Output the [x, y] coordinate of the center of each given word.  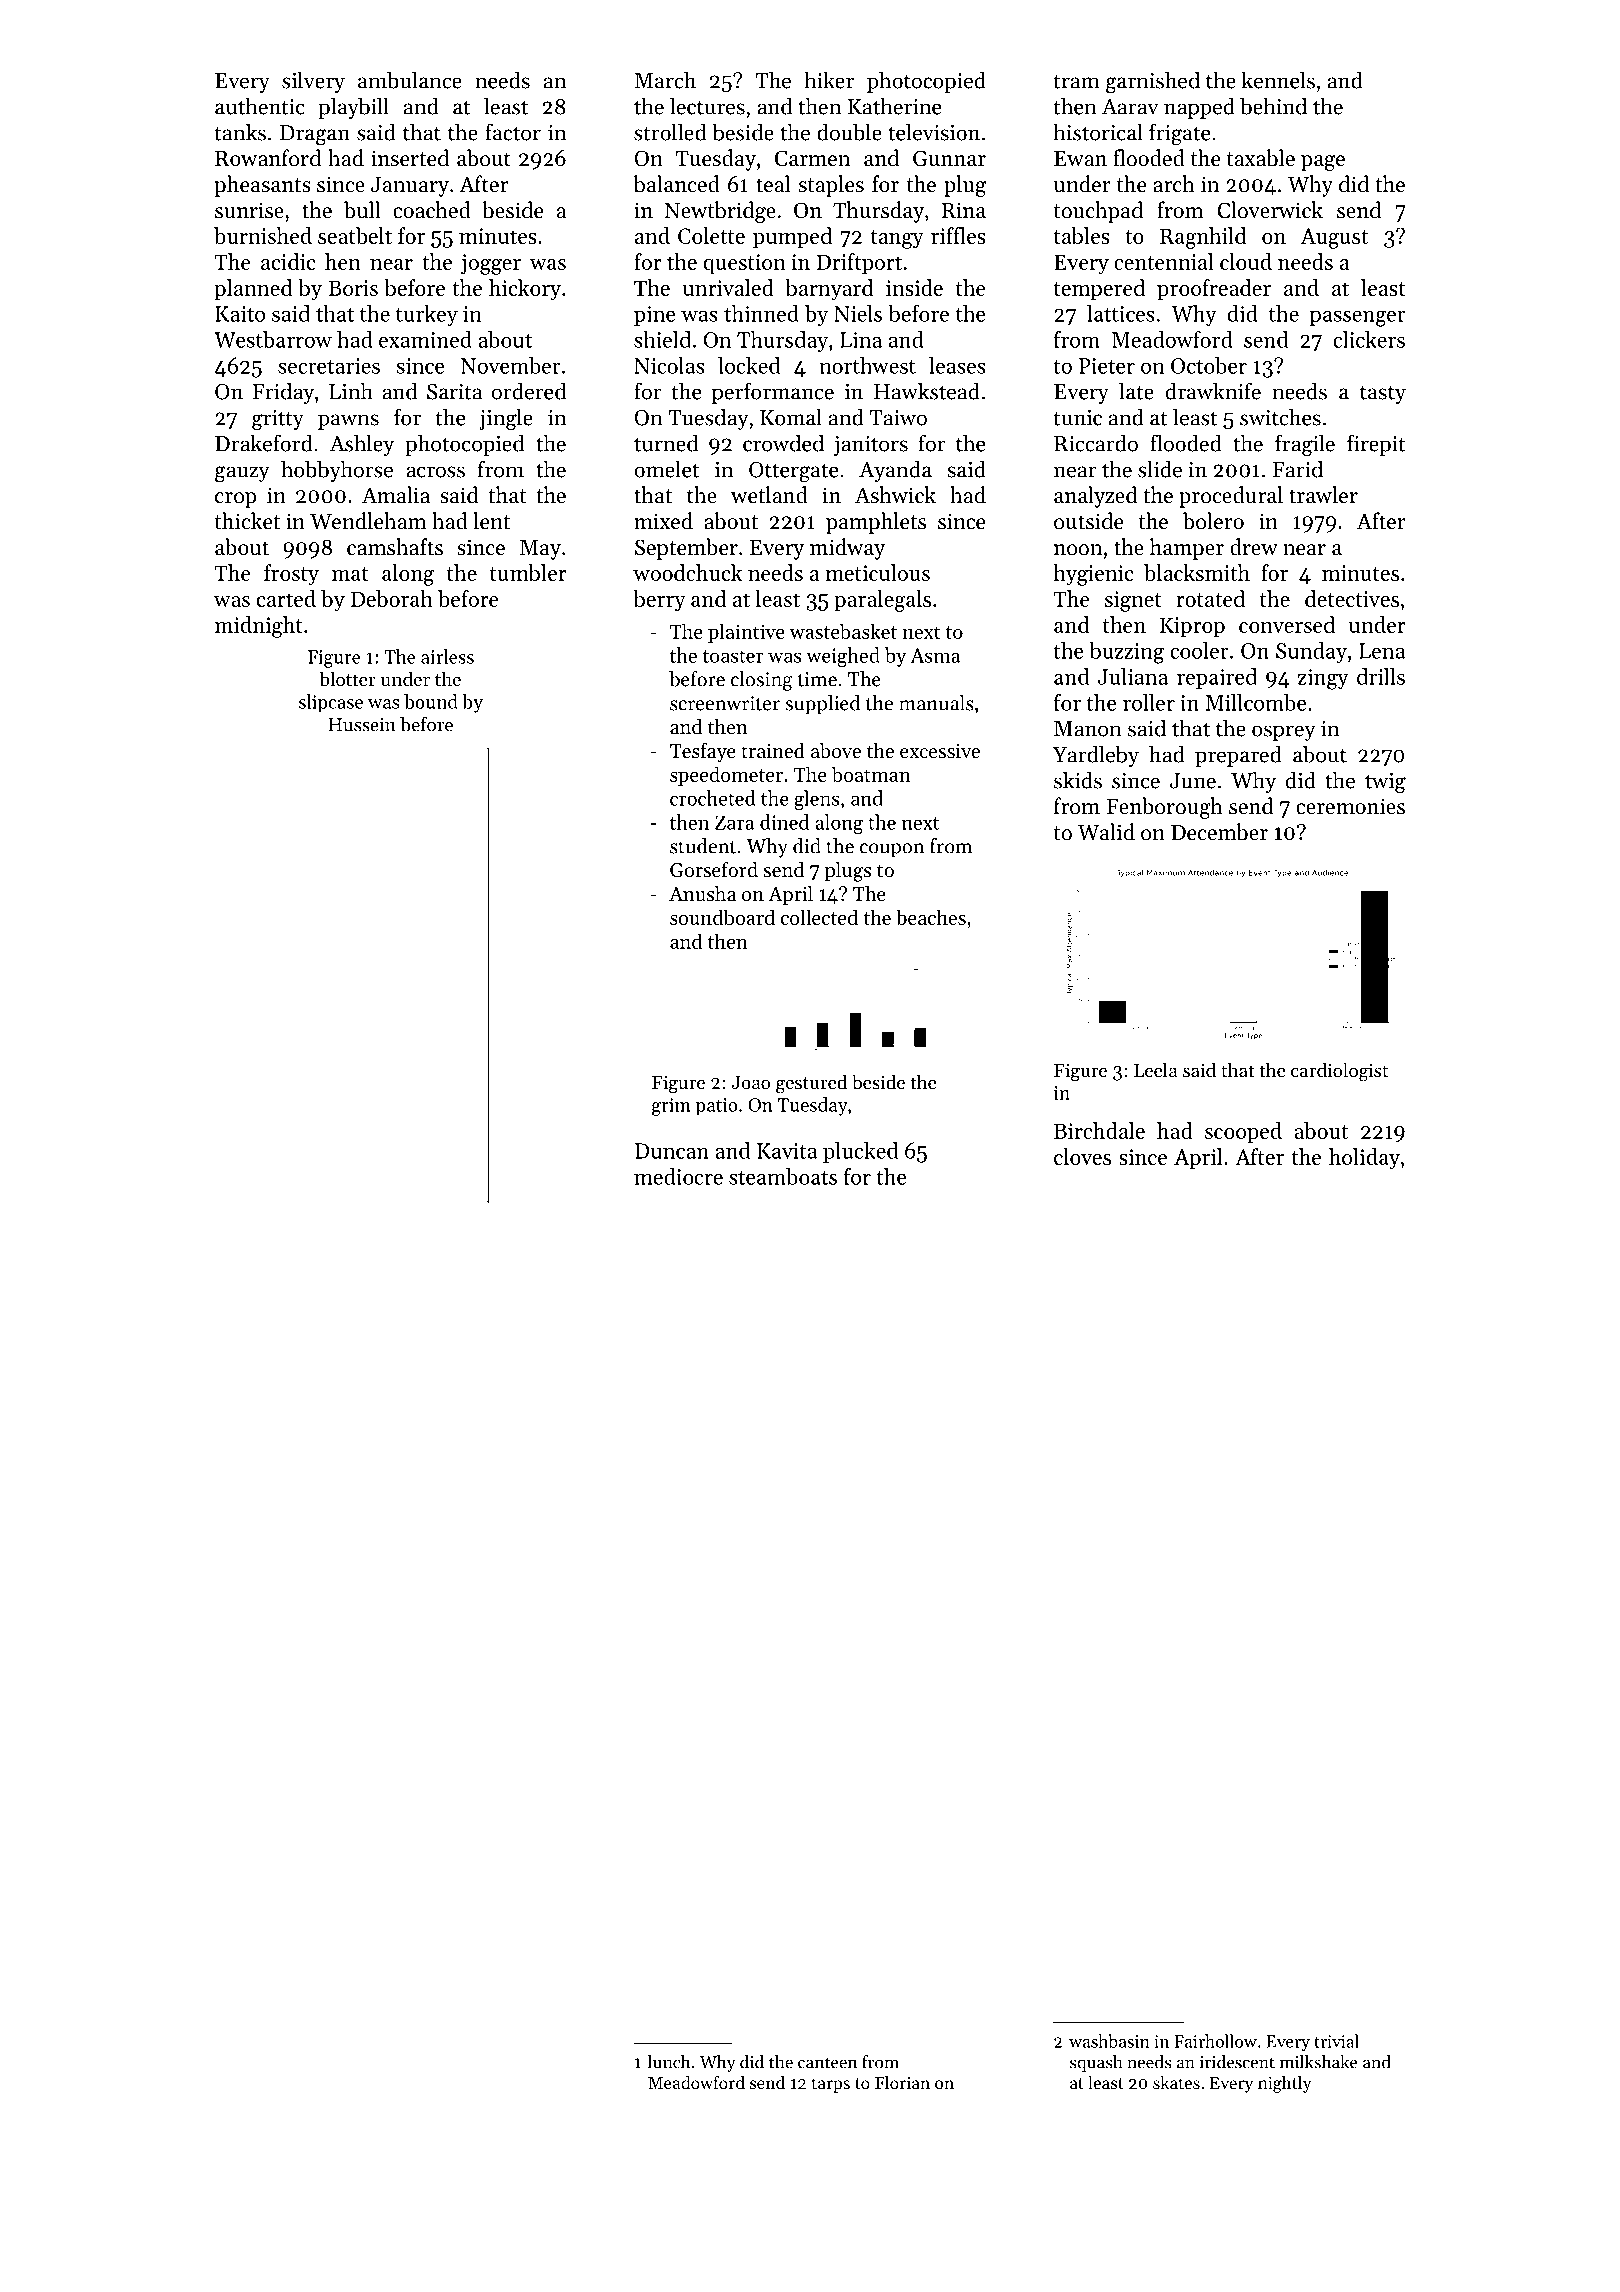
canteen [827, 2063]
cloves [1082, 1156]
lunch [668, 2062]
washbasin [1109, 2041]
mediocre [678, 1176]
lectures [707, 106]
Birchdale [1099, 1130]
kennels [1278, 80]
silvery [313, 82]
